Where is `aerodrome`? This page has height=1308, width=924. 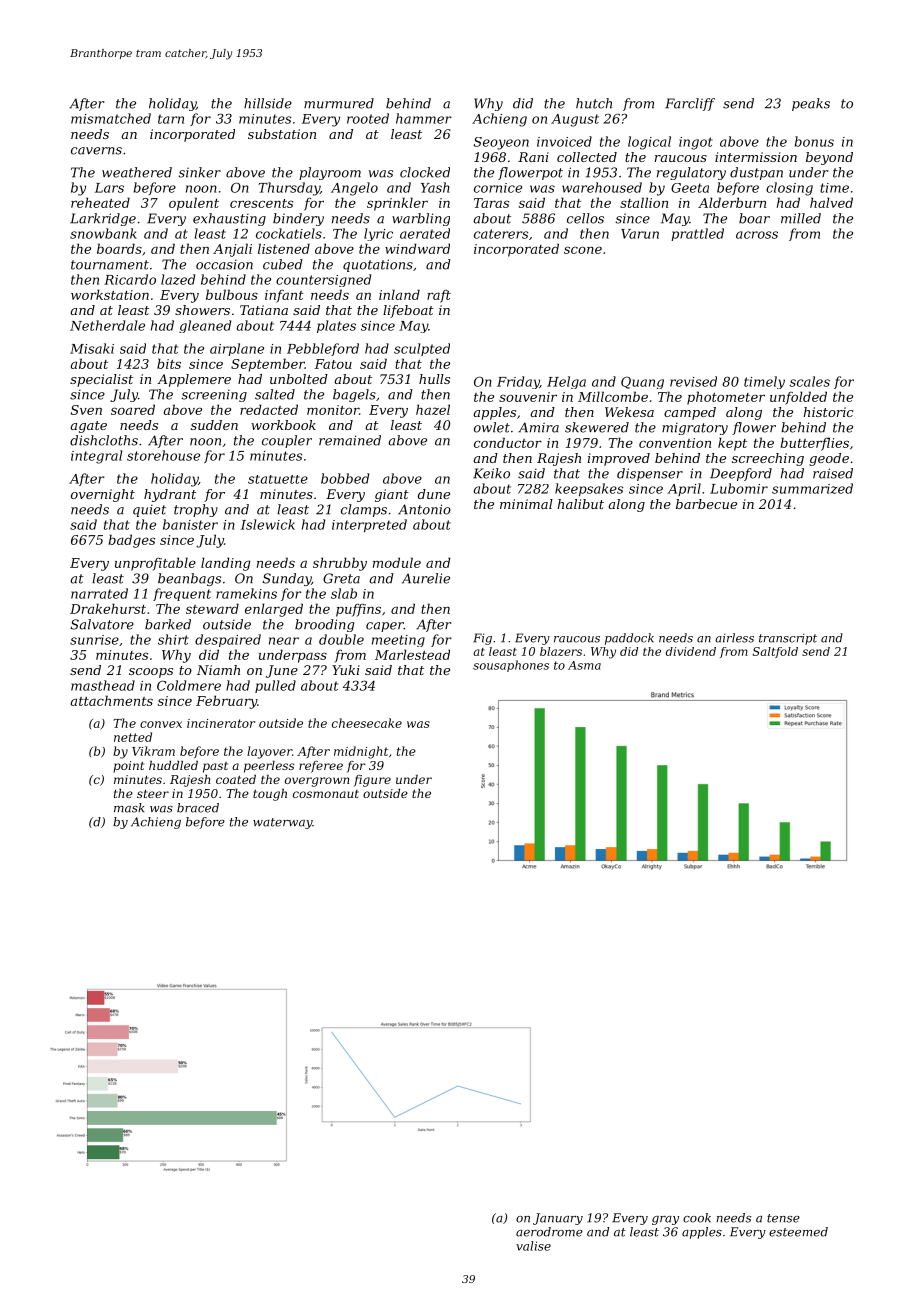
aerodrome is located at coordinates (549, 1232).
